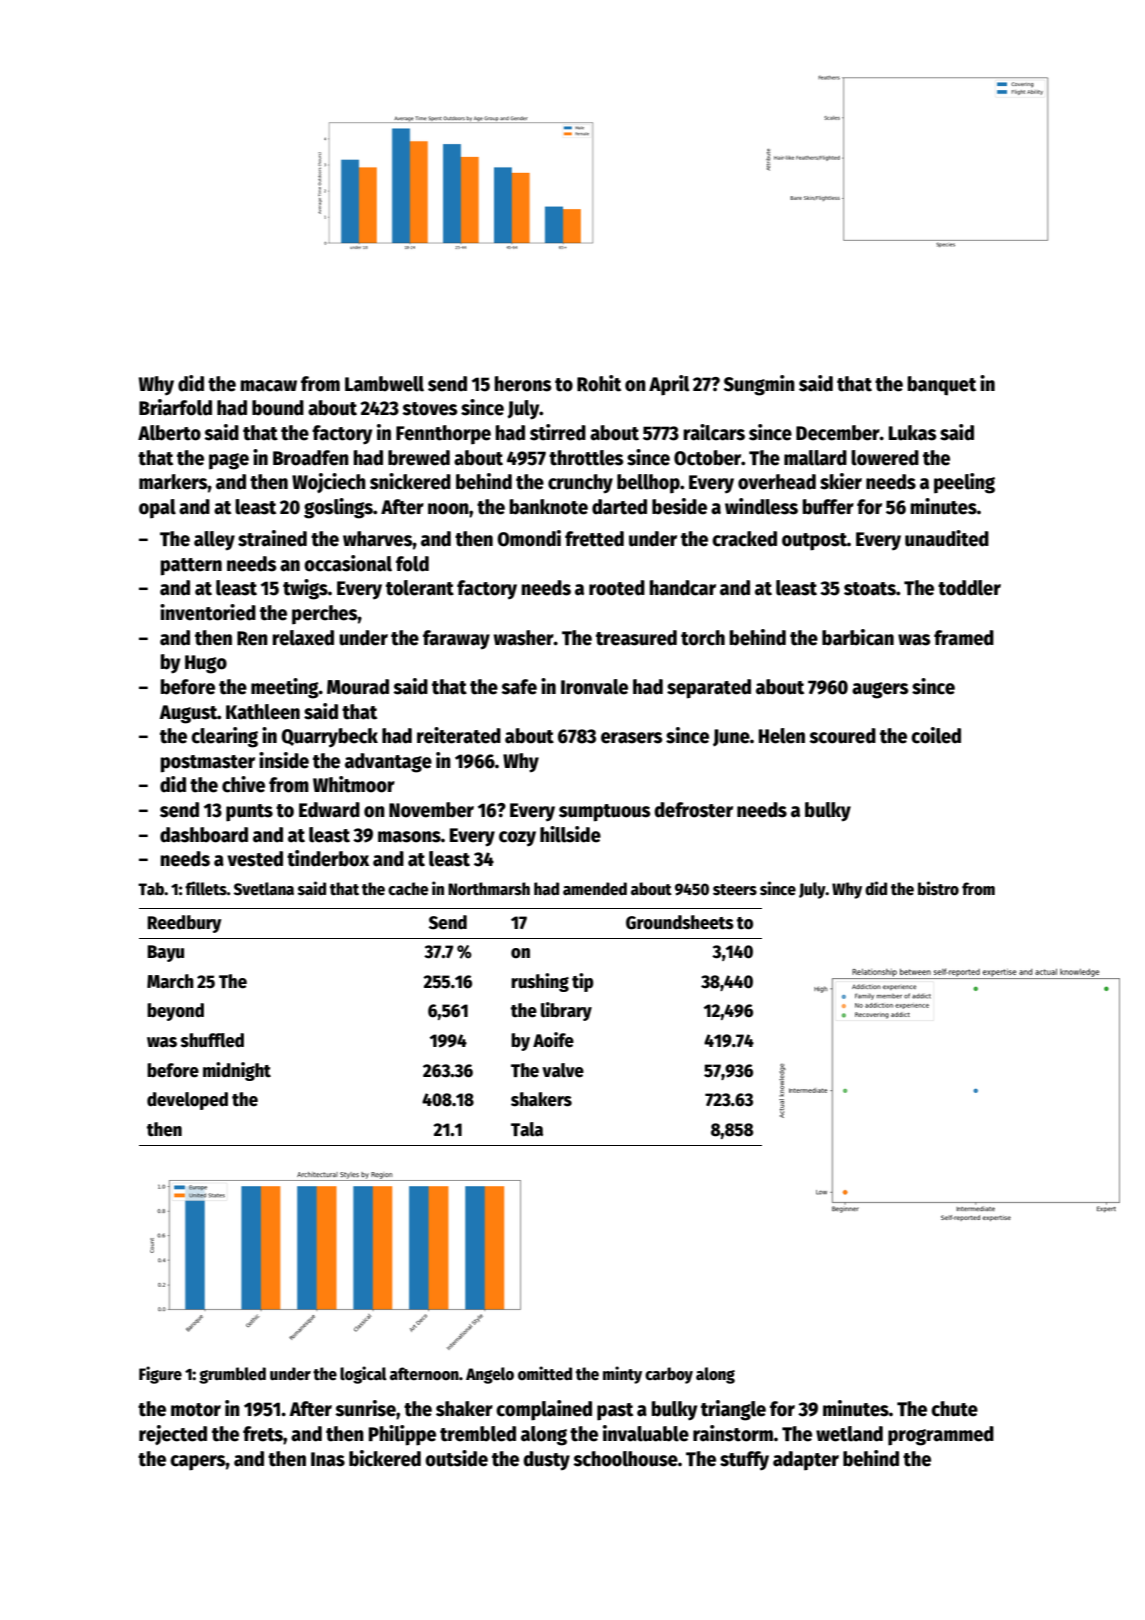 This document has width=1145, height=1620. I want to click on twigs, so click(305, 589).
